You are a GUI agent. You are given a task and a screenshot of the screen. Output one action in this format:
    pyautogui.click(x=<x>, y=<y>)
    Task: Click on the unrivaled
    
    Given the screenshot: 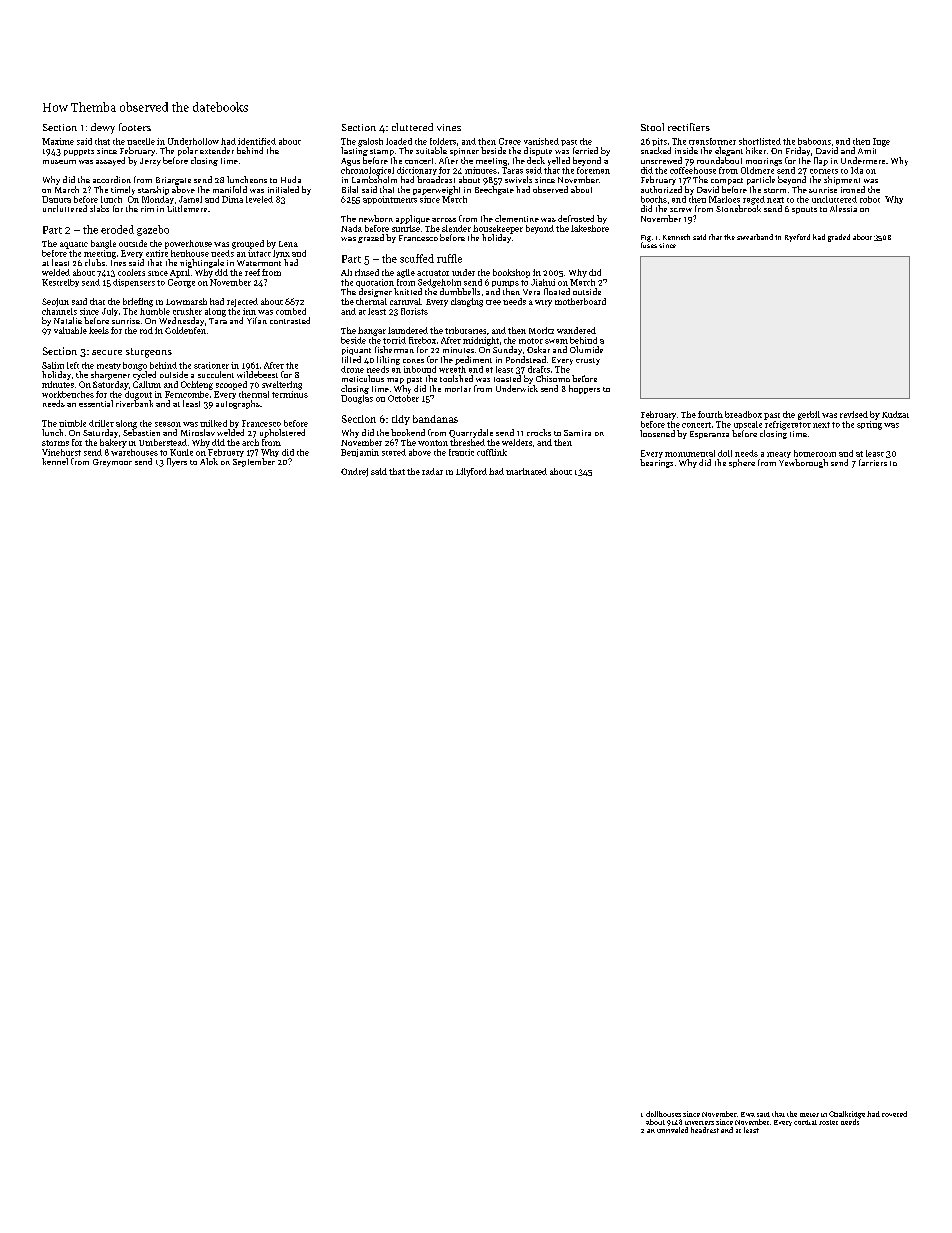 What is the action you would take?
    pyautogui.click(x=672, y=1130)
